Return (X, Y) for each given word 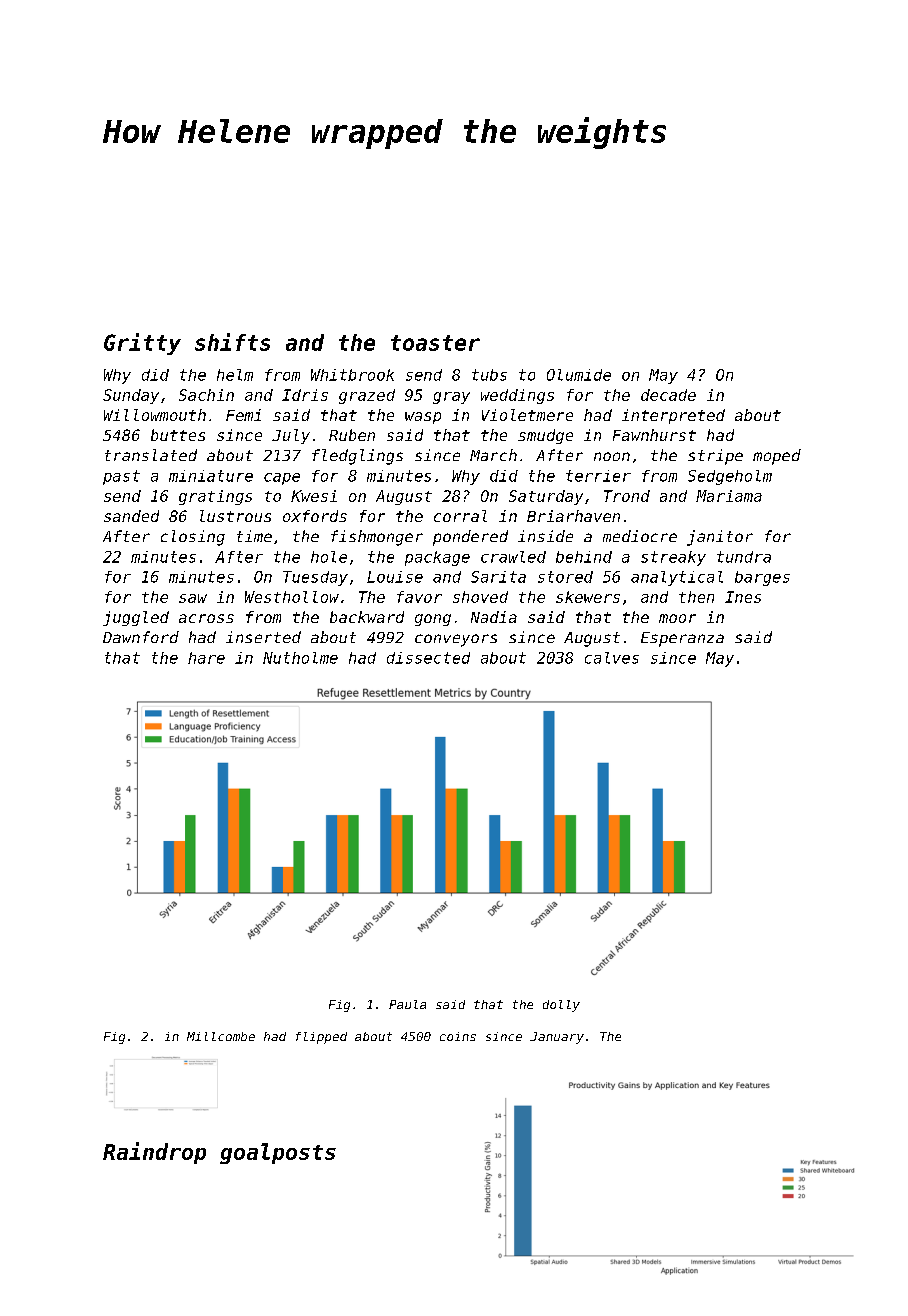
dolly (561, 1006)
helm (235, 375)
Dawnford (141, 637)
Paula (407, 1004)
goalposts (278, 1153)
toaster (435, 343)
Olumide (579, 375)
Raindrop (154, 1153)
